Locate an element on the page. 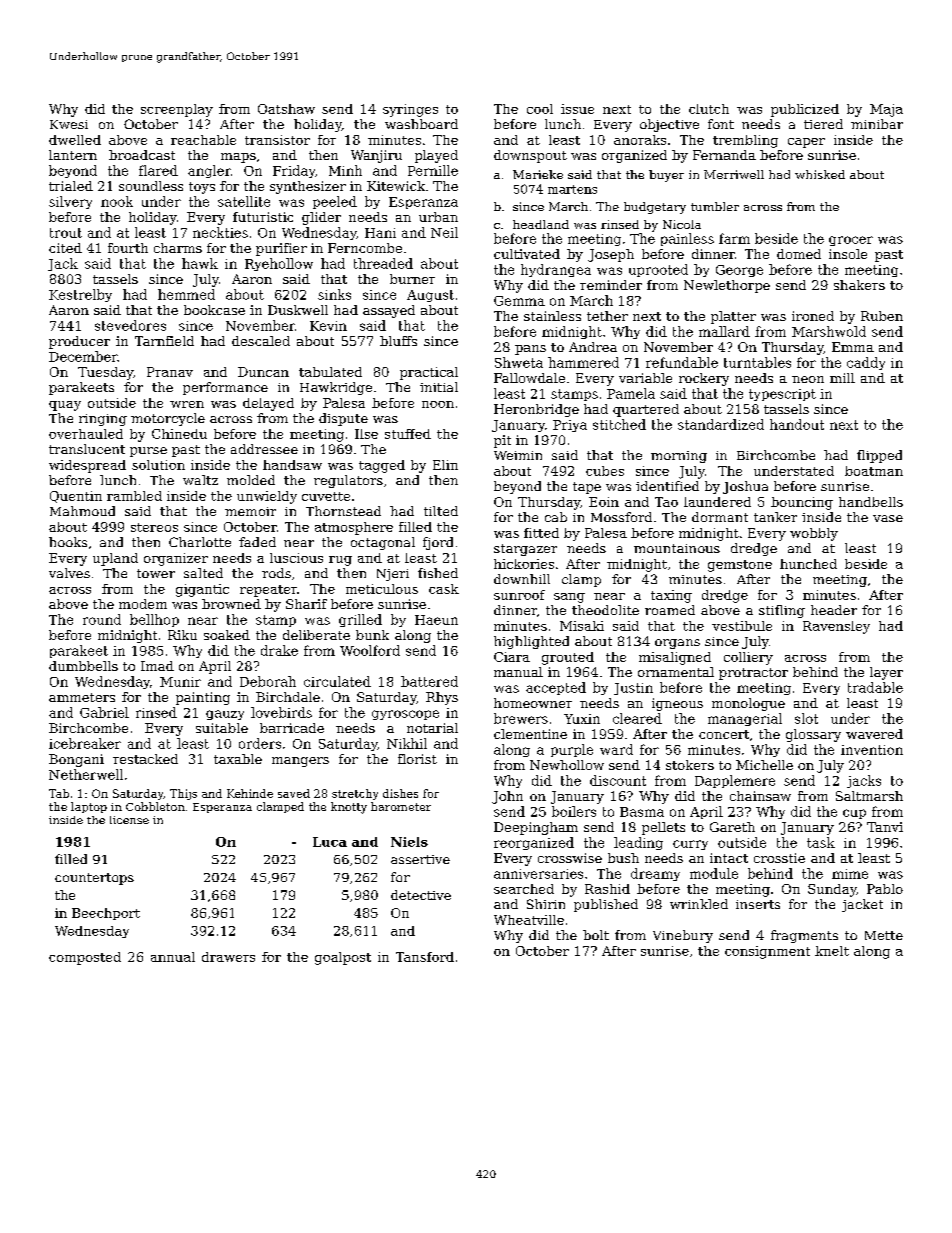 This page has width=952, height=1233. sunroof is located at coordinates (519, 595).
